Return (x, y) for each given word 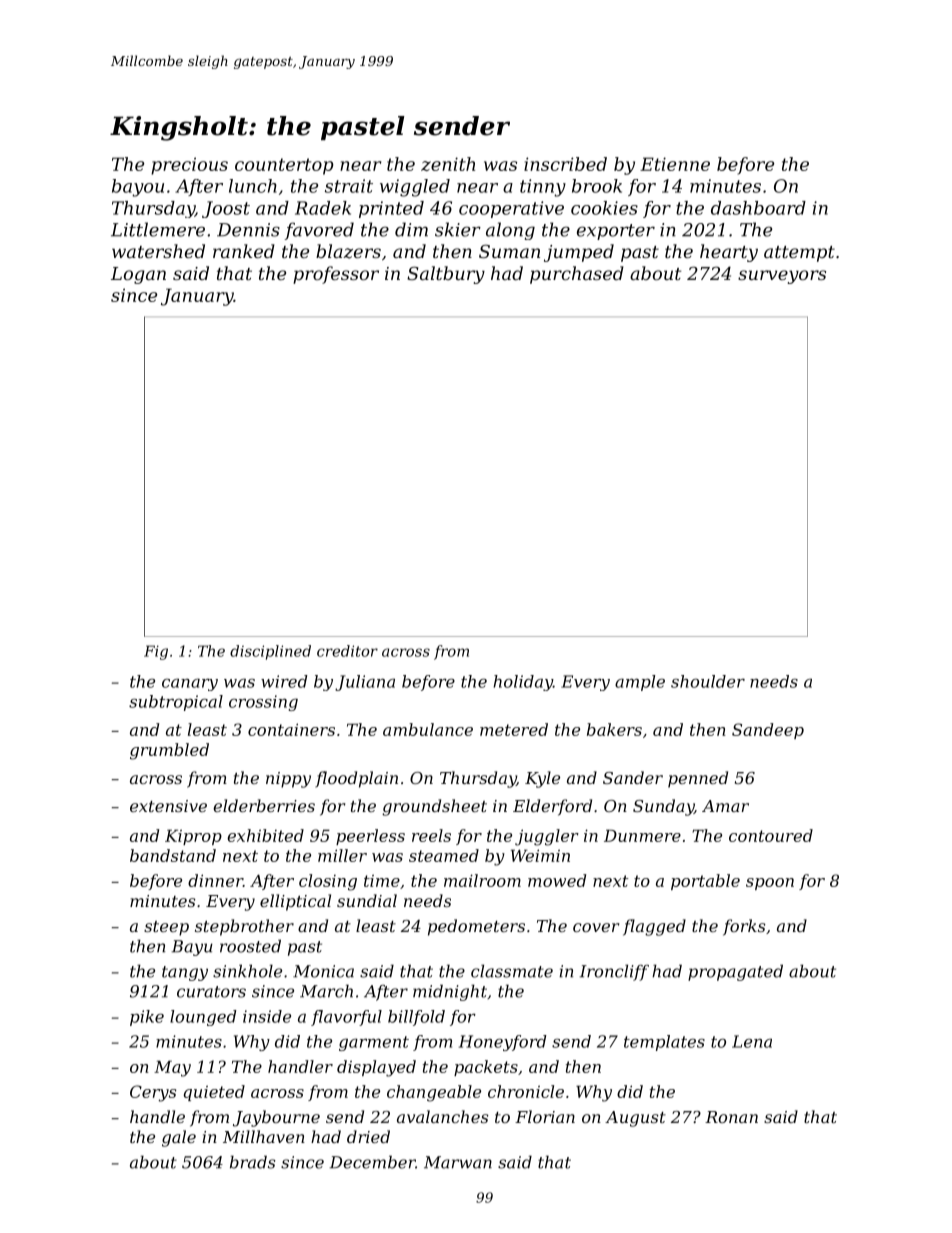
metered (514, 729)
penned (698, 779)
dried (368, 1136)
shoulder (708, 681)
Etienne (675, 164)
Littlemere (158, 229)
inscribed (565, 164)
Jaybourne (276, 1118)
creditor (347, 651)
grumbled (169, 751)
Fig (156, 652)
